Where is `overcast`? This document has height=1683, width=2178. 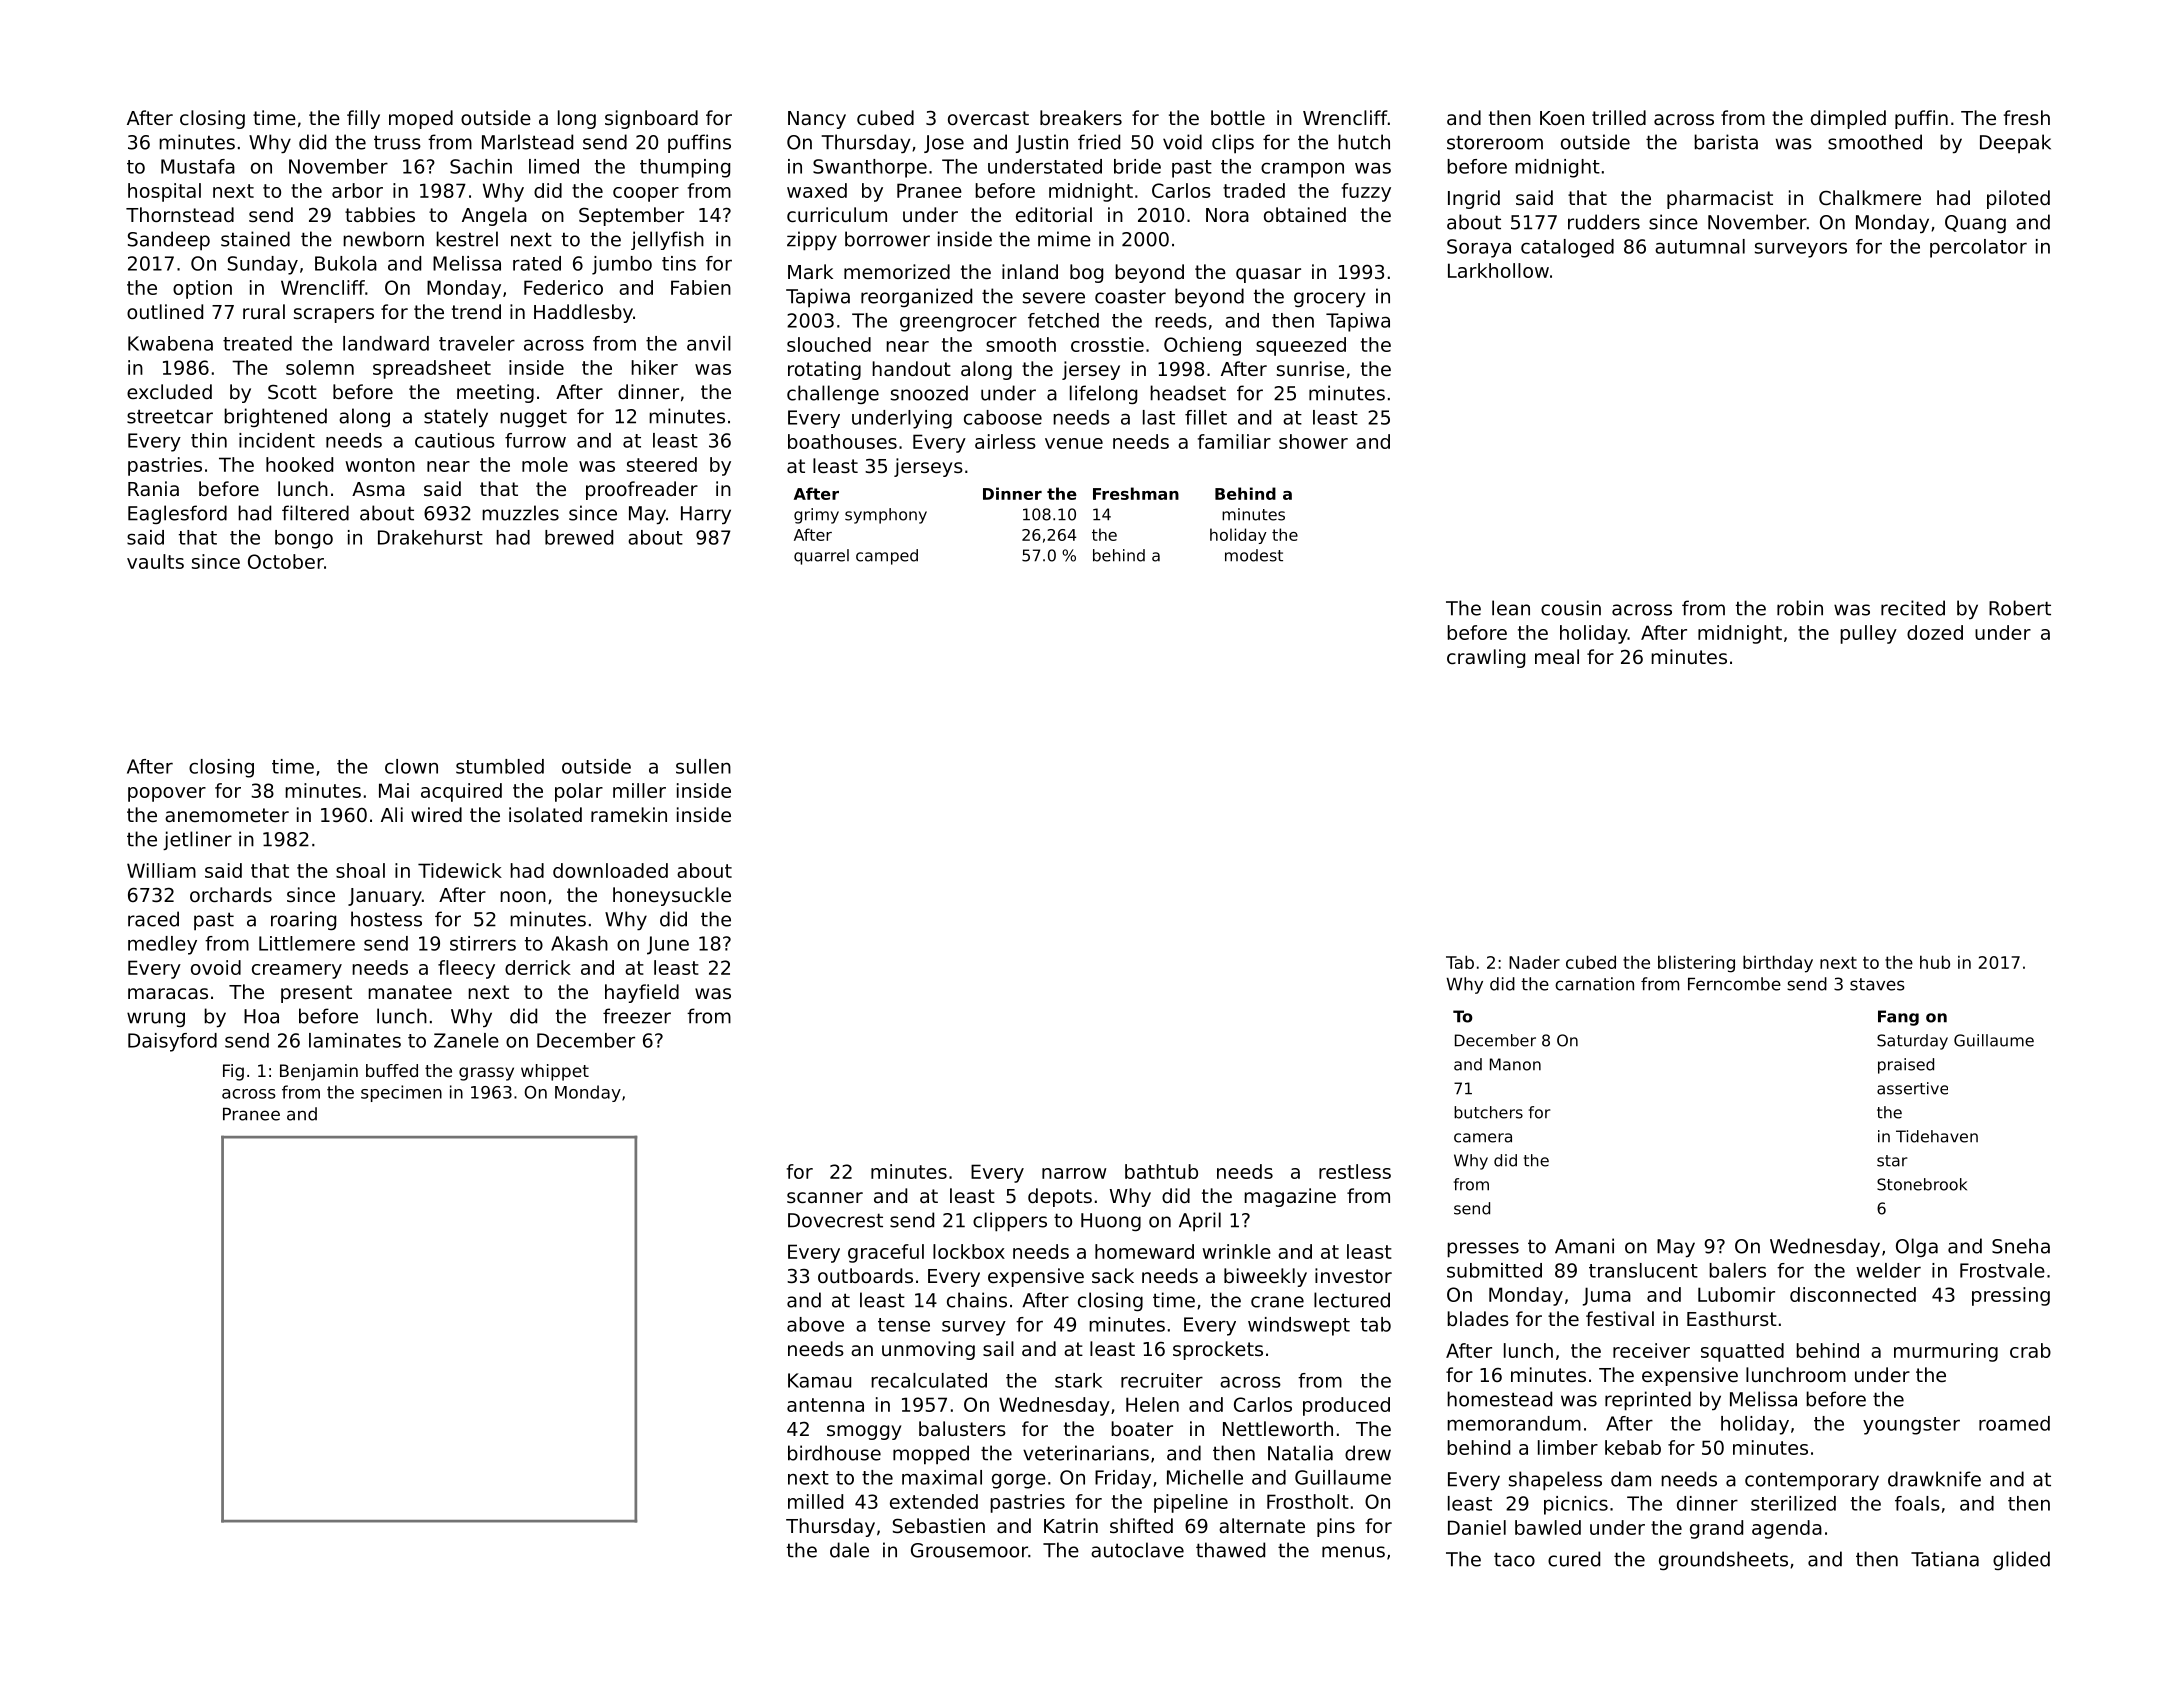
overcast is located at coordinates (988, 118).
